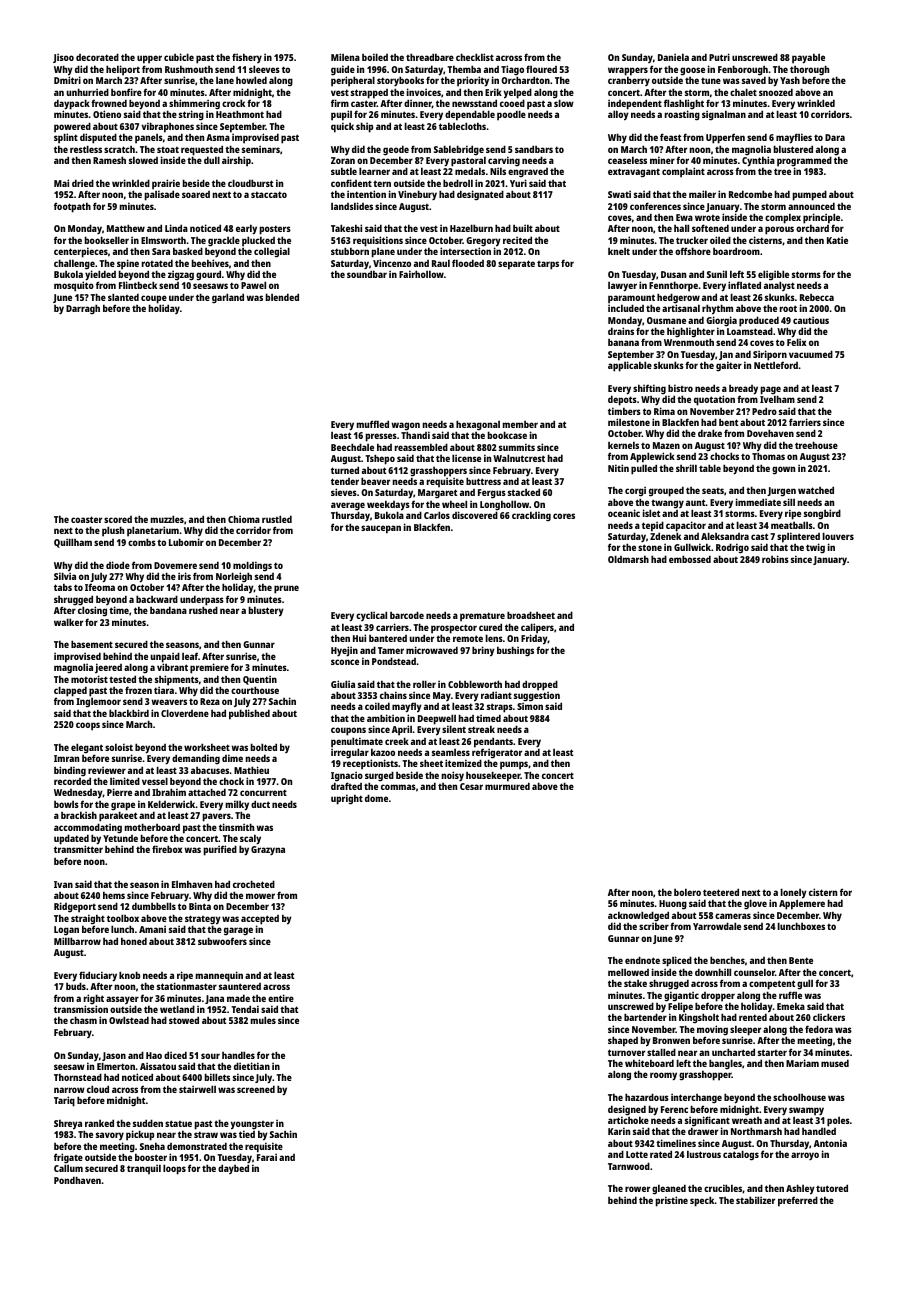 The image size is (908, 1316). I want to click on dome, so click(376, 798).
